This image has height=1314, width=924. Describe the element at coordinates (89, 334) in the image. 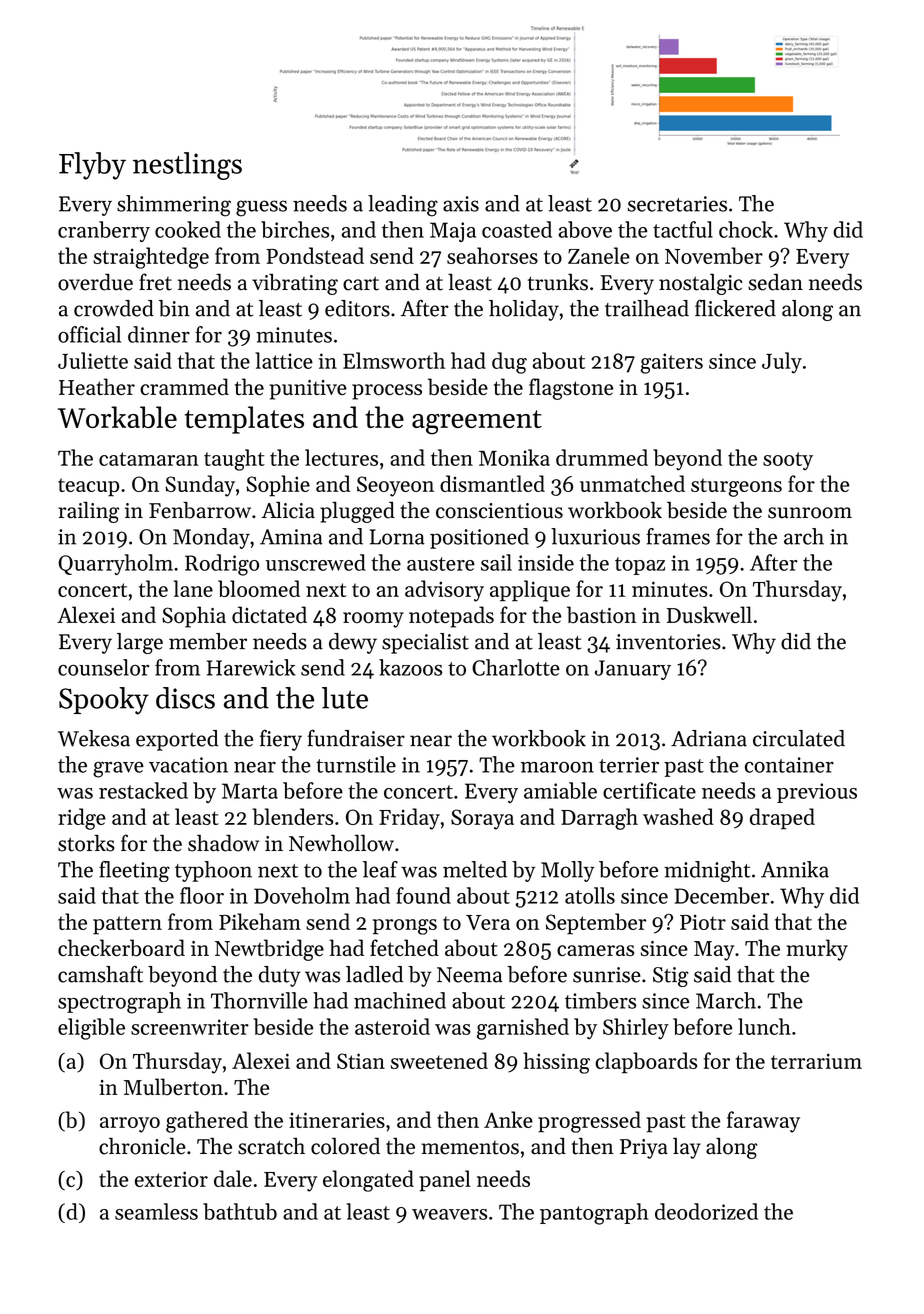

I see `official` at that location.
